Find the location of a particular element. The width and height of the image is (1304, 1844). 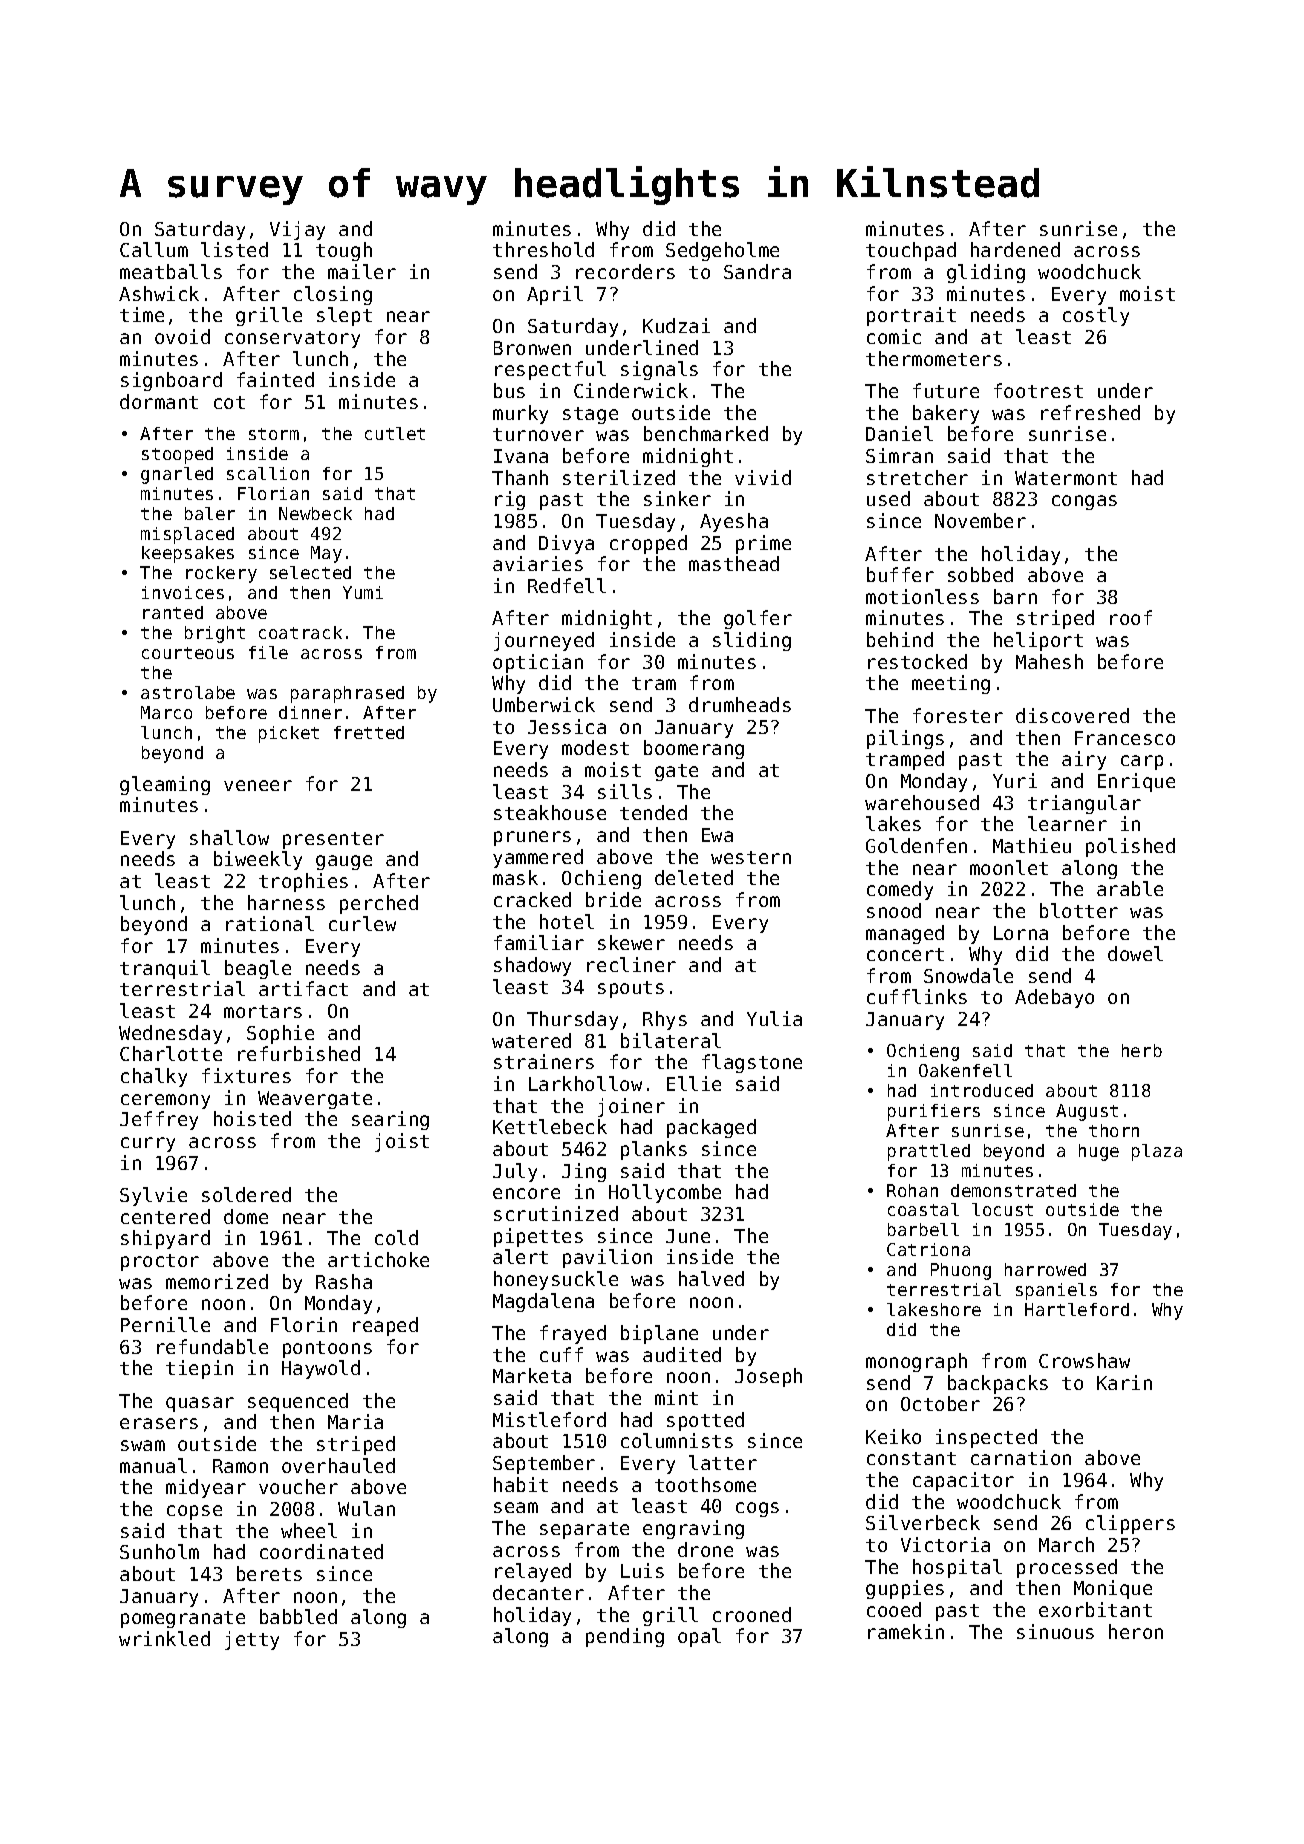

artifact is located at coordinates (303, 988).
